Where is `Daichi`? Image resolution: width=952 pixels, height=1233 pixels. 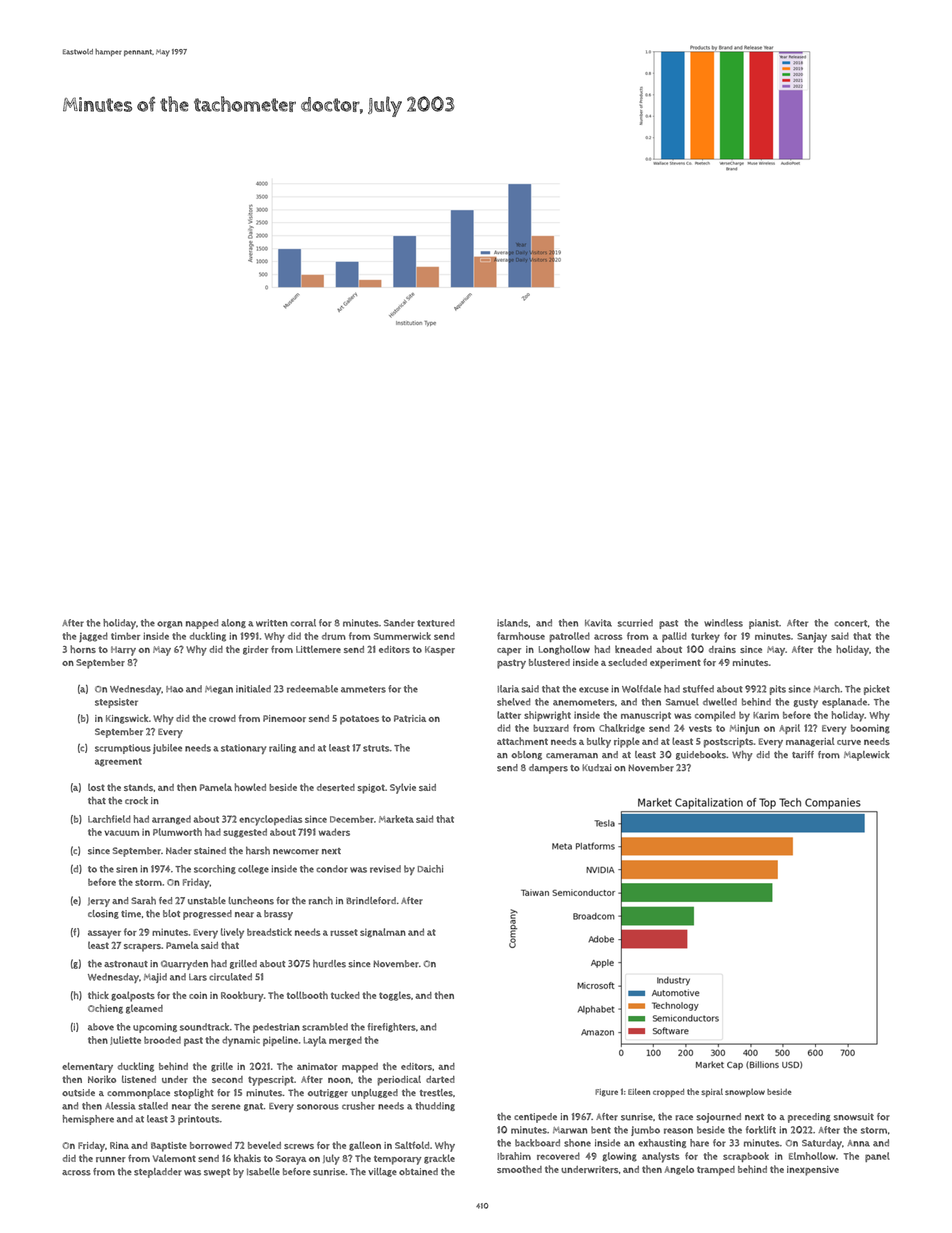
Daichi is located at coordinates (430, 869).
